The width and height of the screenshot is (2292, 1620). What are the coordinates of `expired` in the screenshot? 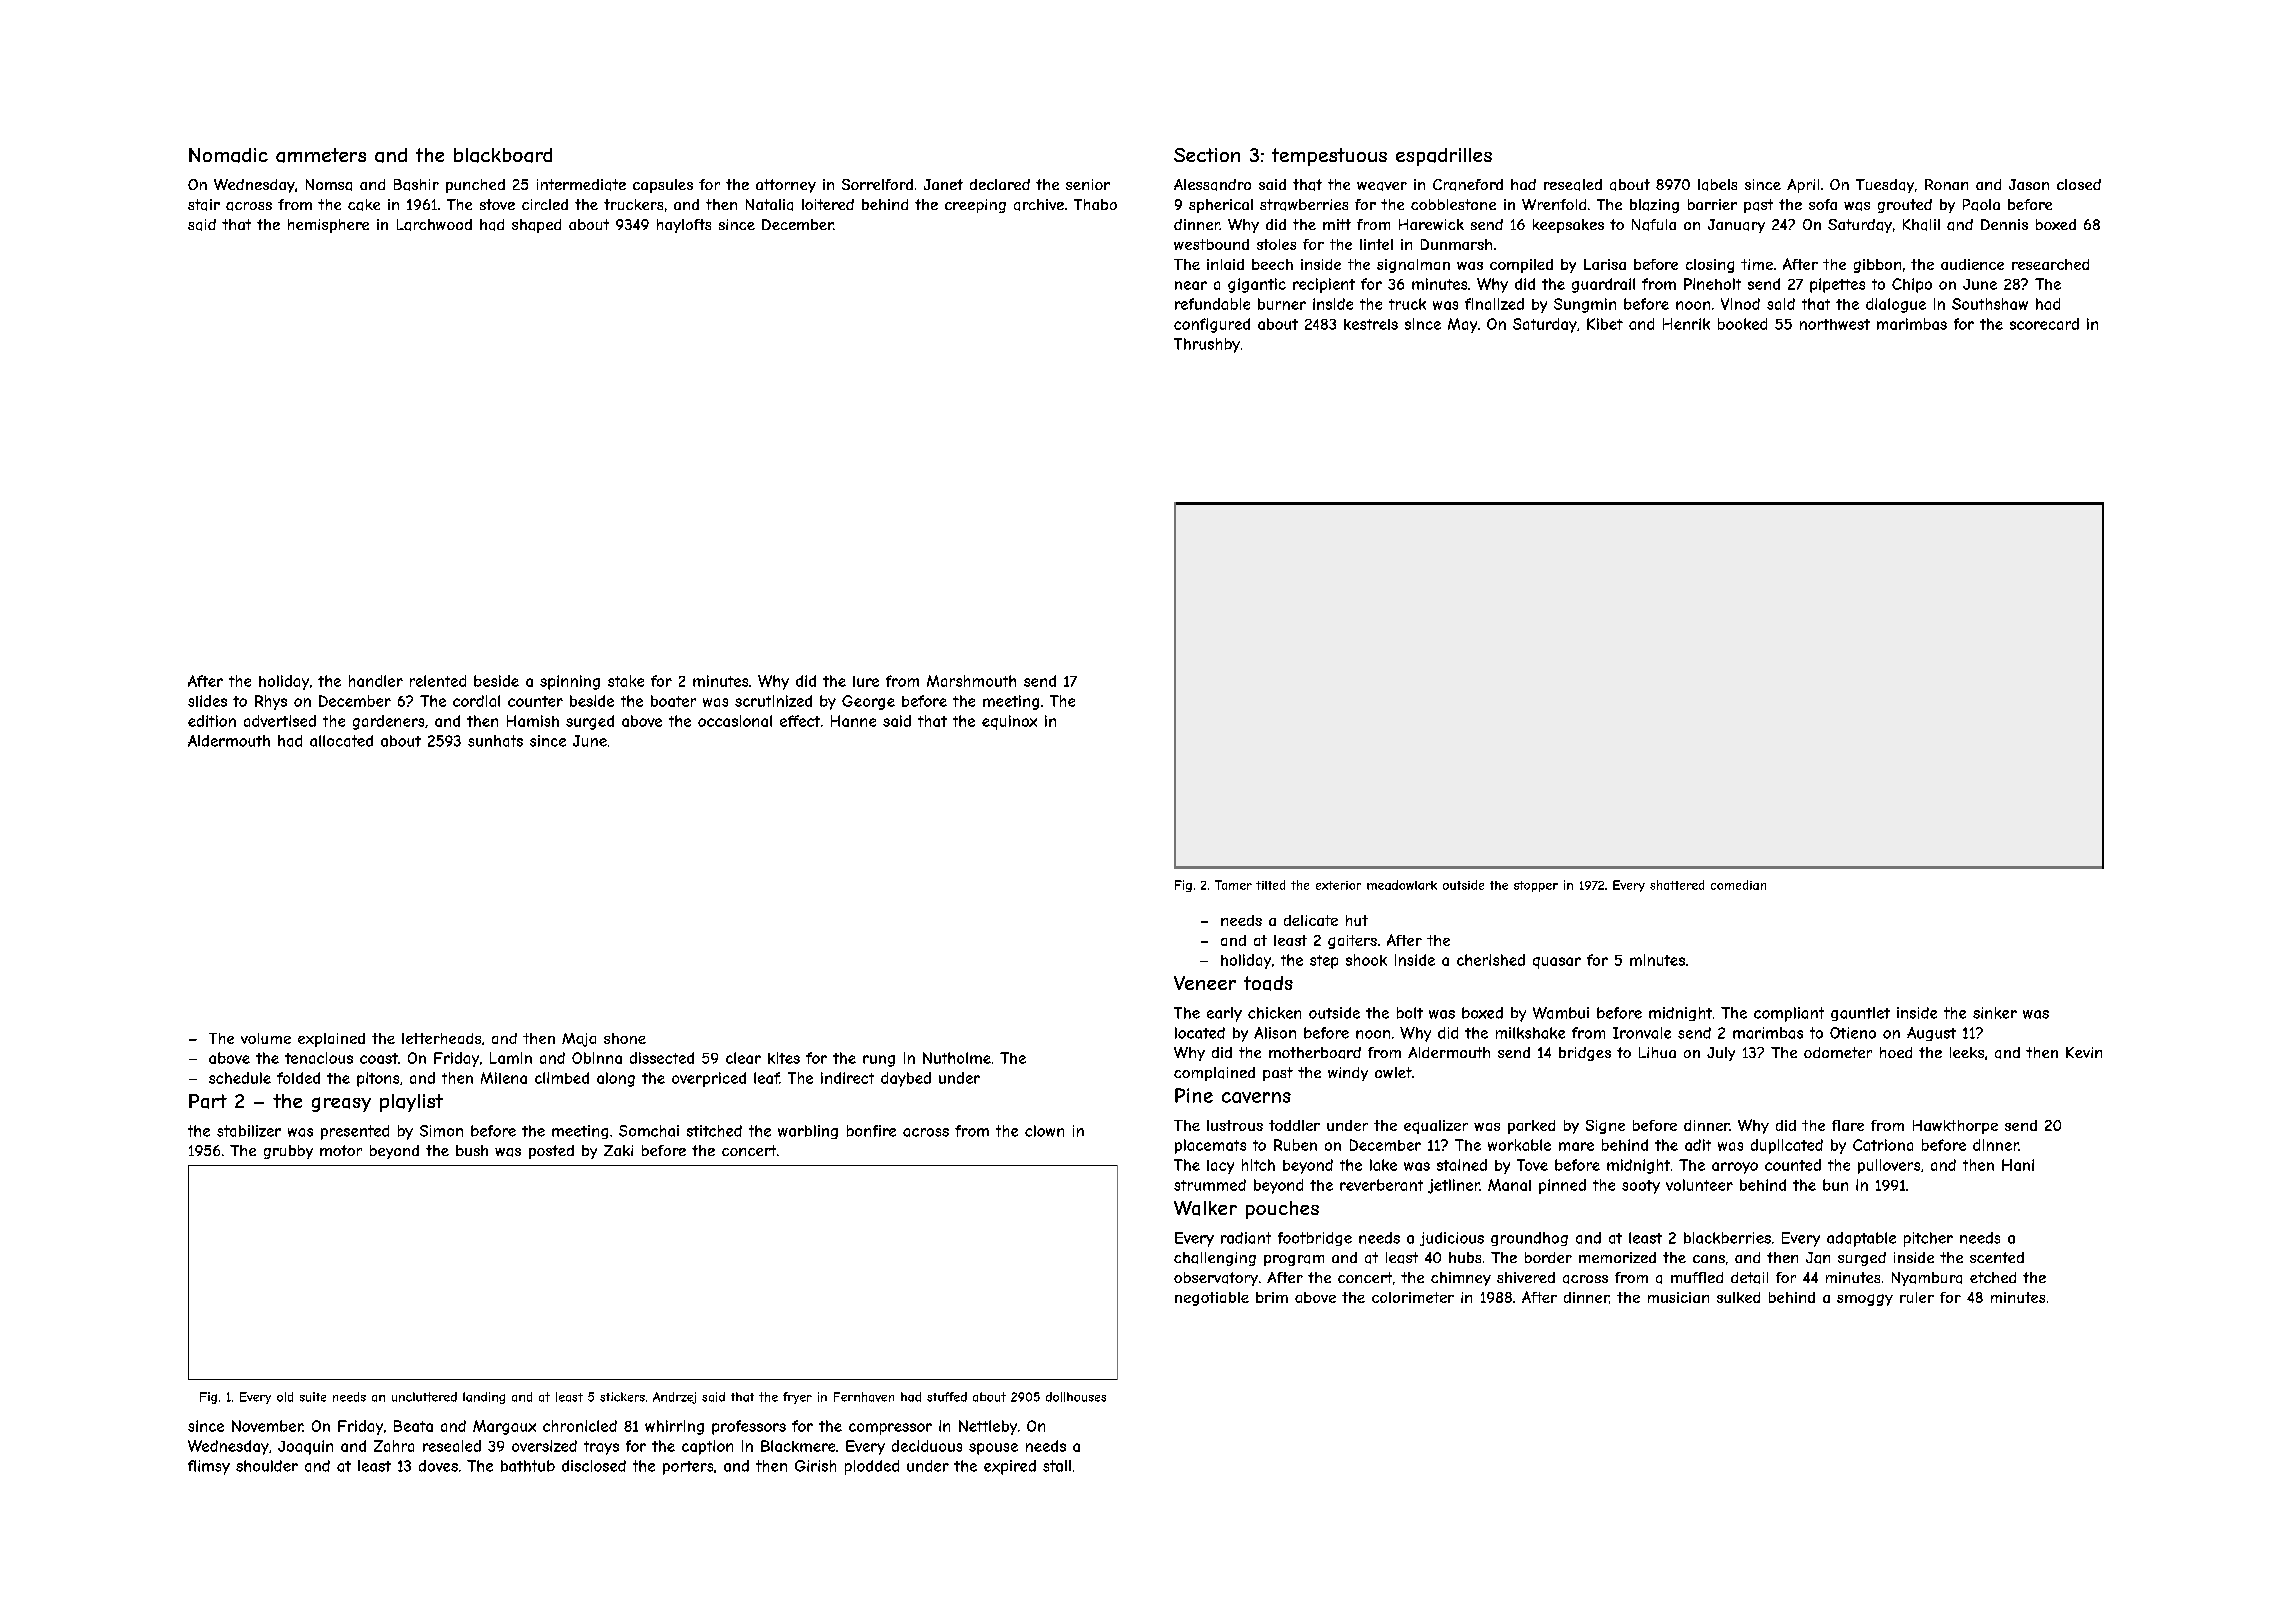 It's located at (1010, 1467).
